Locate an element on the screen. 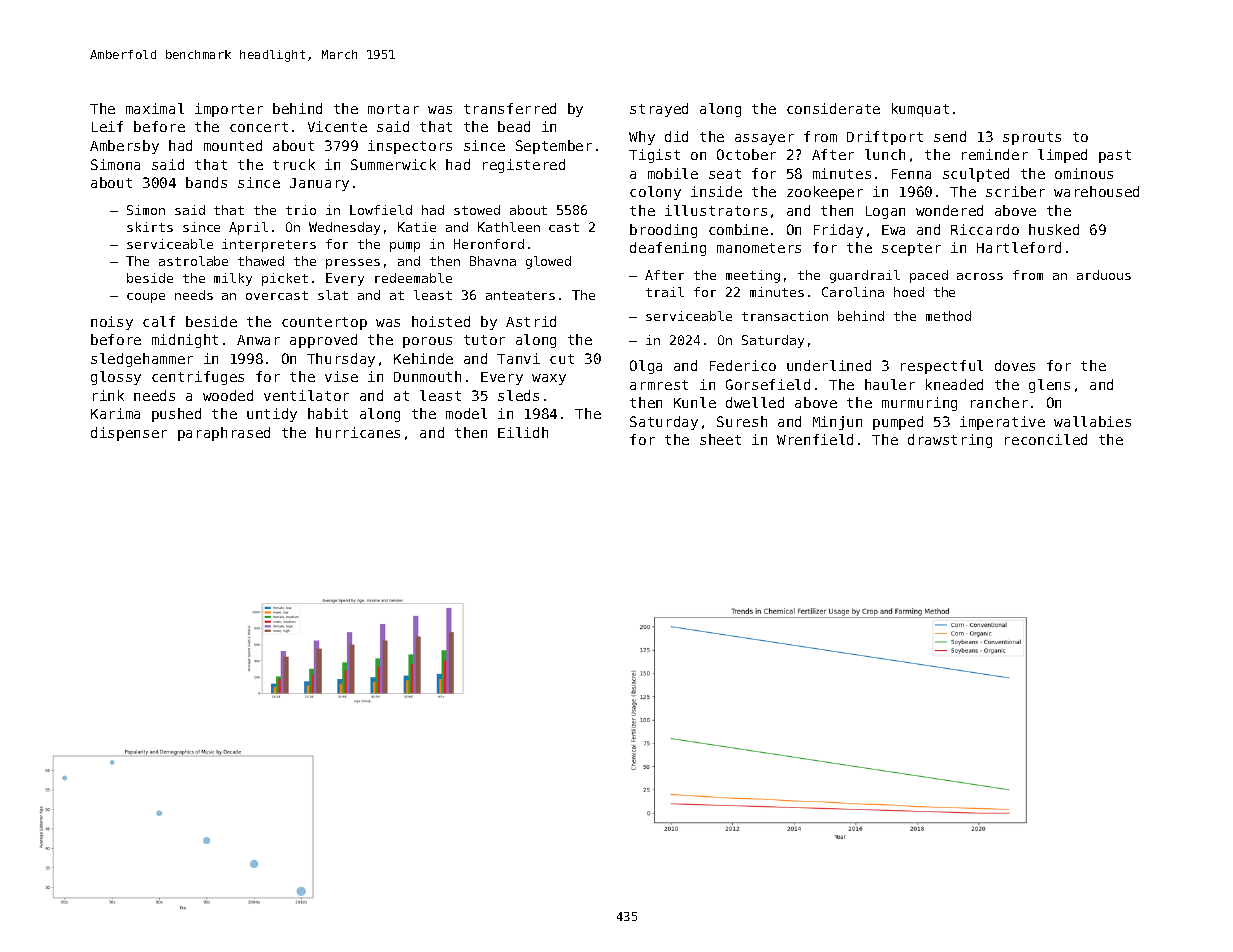  arduous is located at coordinates (1104, 275).
